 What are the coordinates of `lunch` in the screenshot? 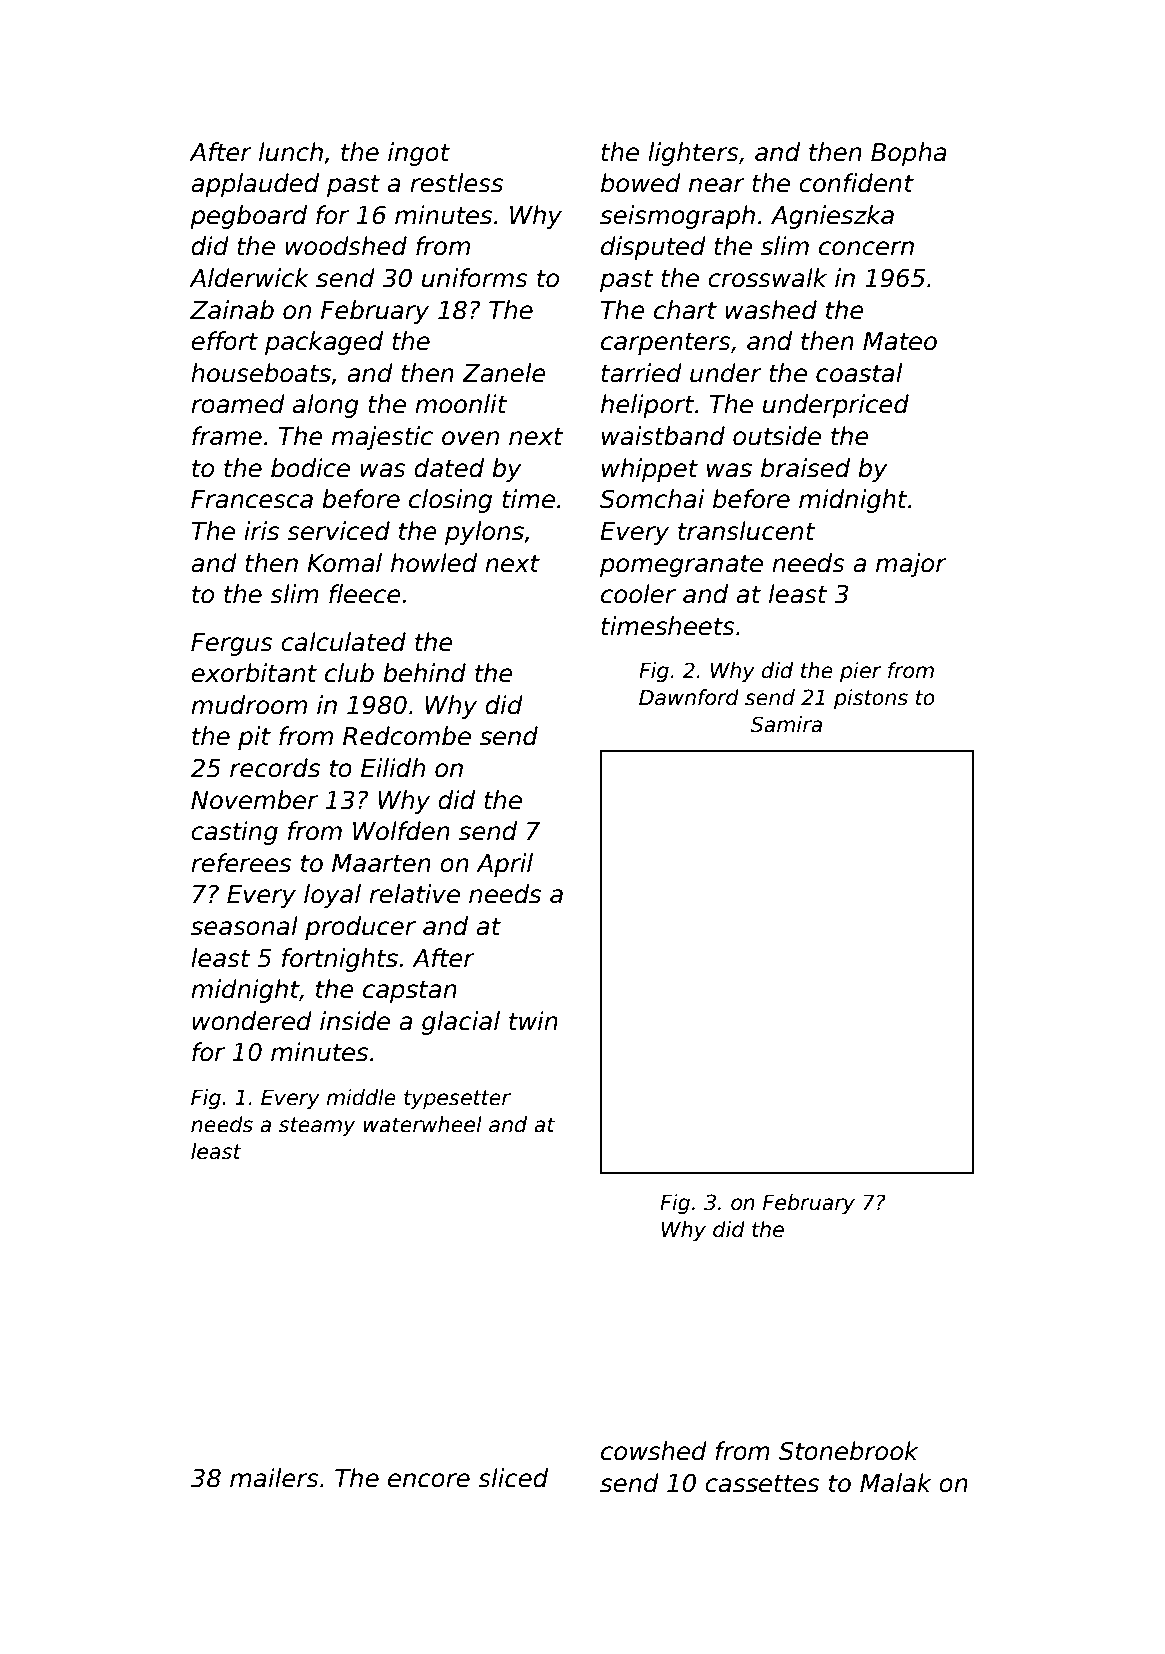 It's located at (291, 152).
